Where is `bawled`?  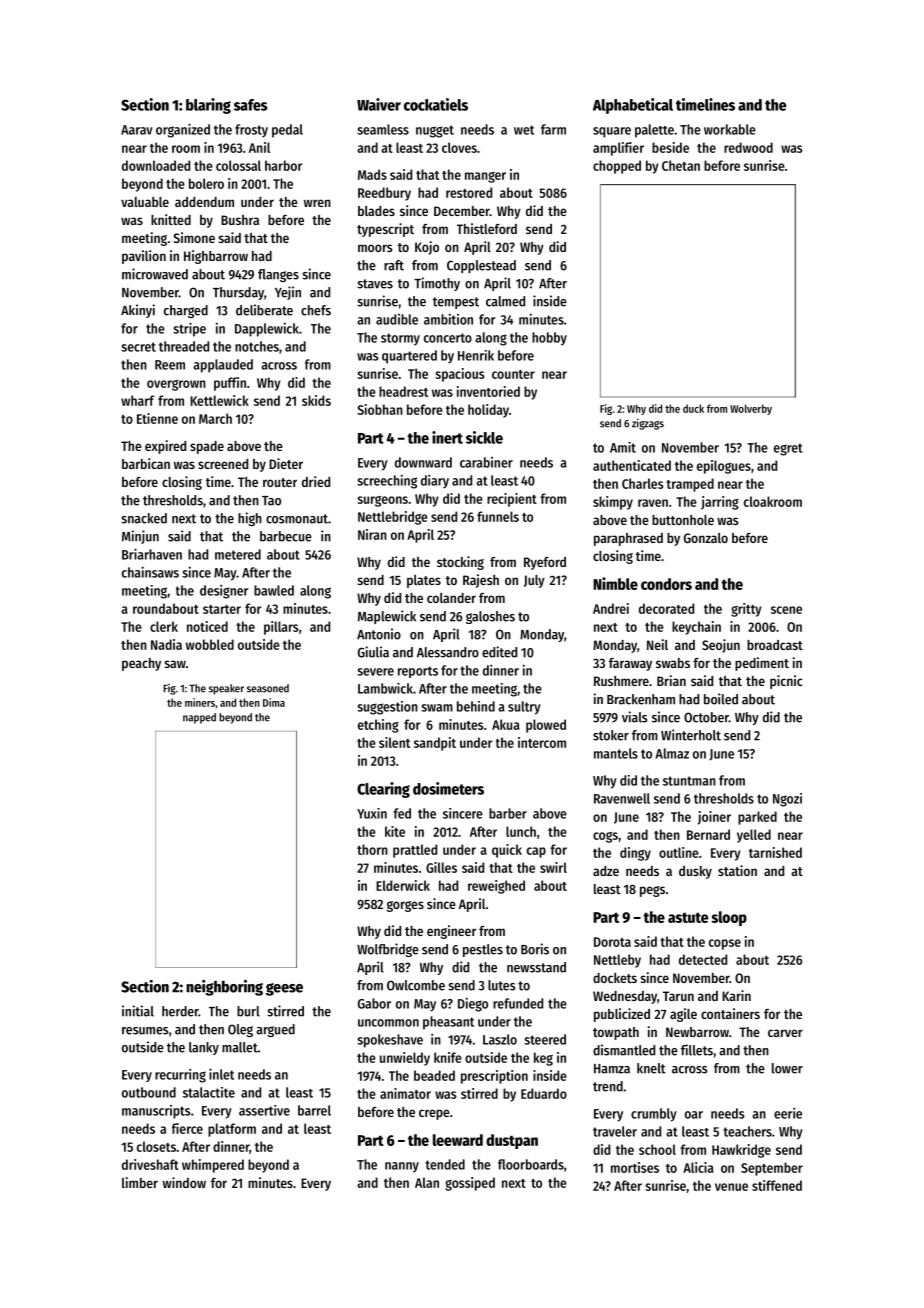 bawled is located at coordinates (274, 590).
